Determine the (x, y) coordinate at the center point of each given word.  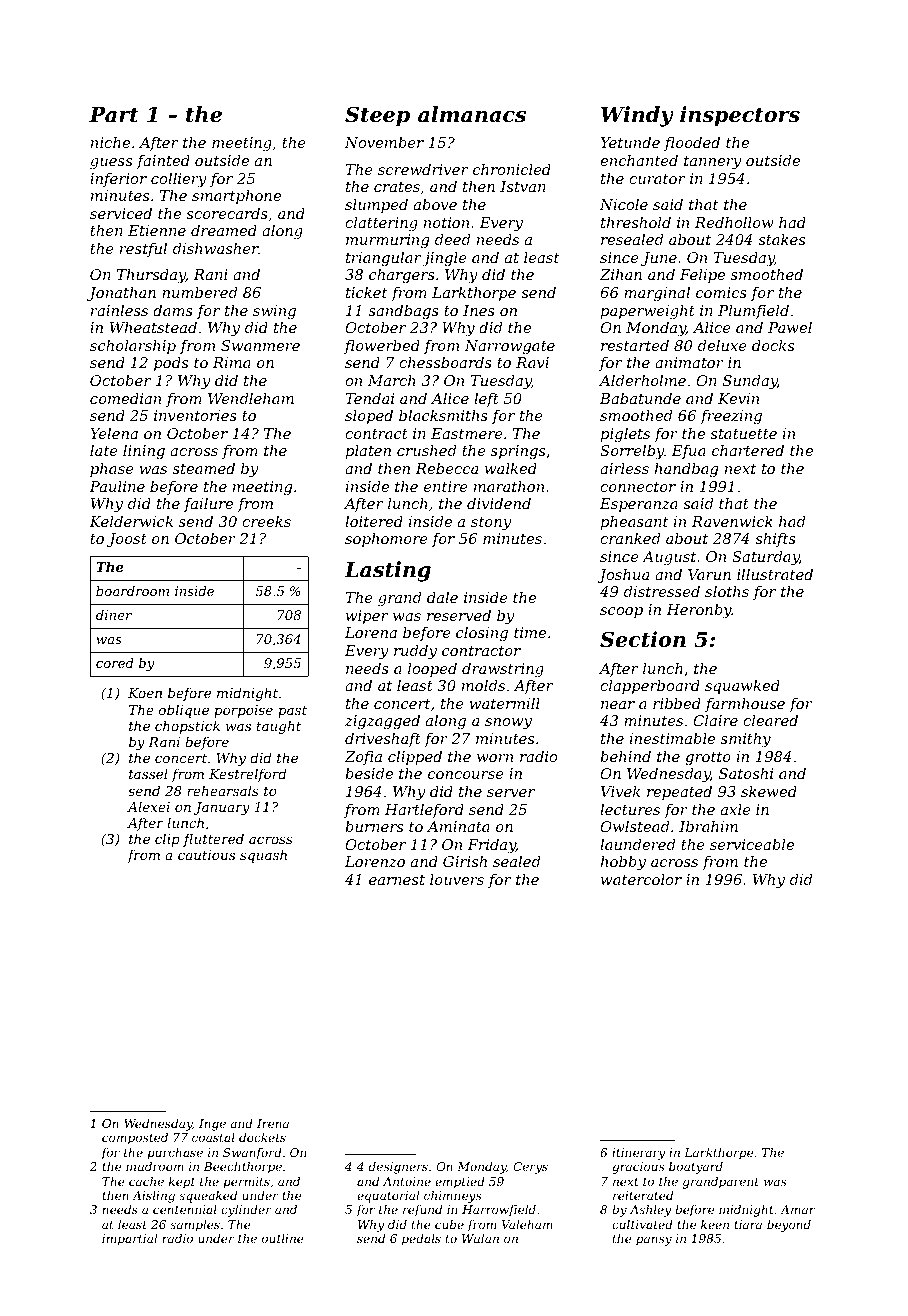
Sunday (750, 382)
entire (446, 486)
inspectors (740, 116)
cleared (770, 720)
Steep (377, 116)
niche (110, 142)
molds (483, 685)
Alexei (148, 806)
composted (135, 1139)
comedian (125, 398)
